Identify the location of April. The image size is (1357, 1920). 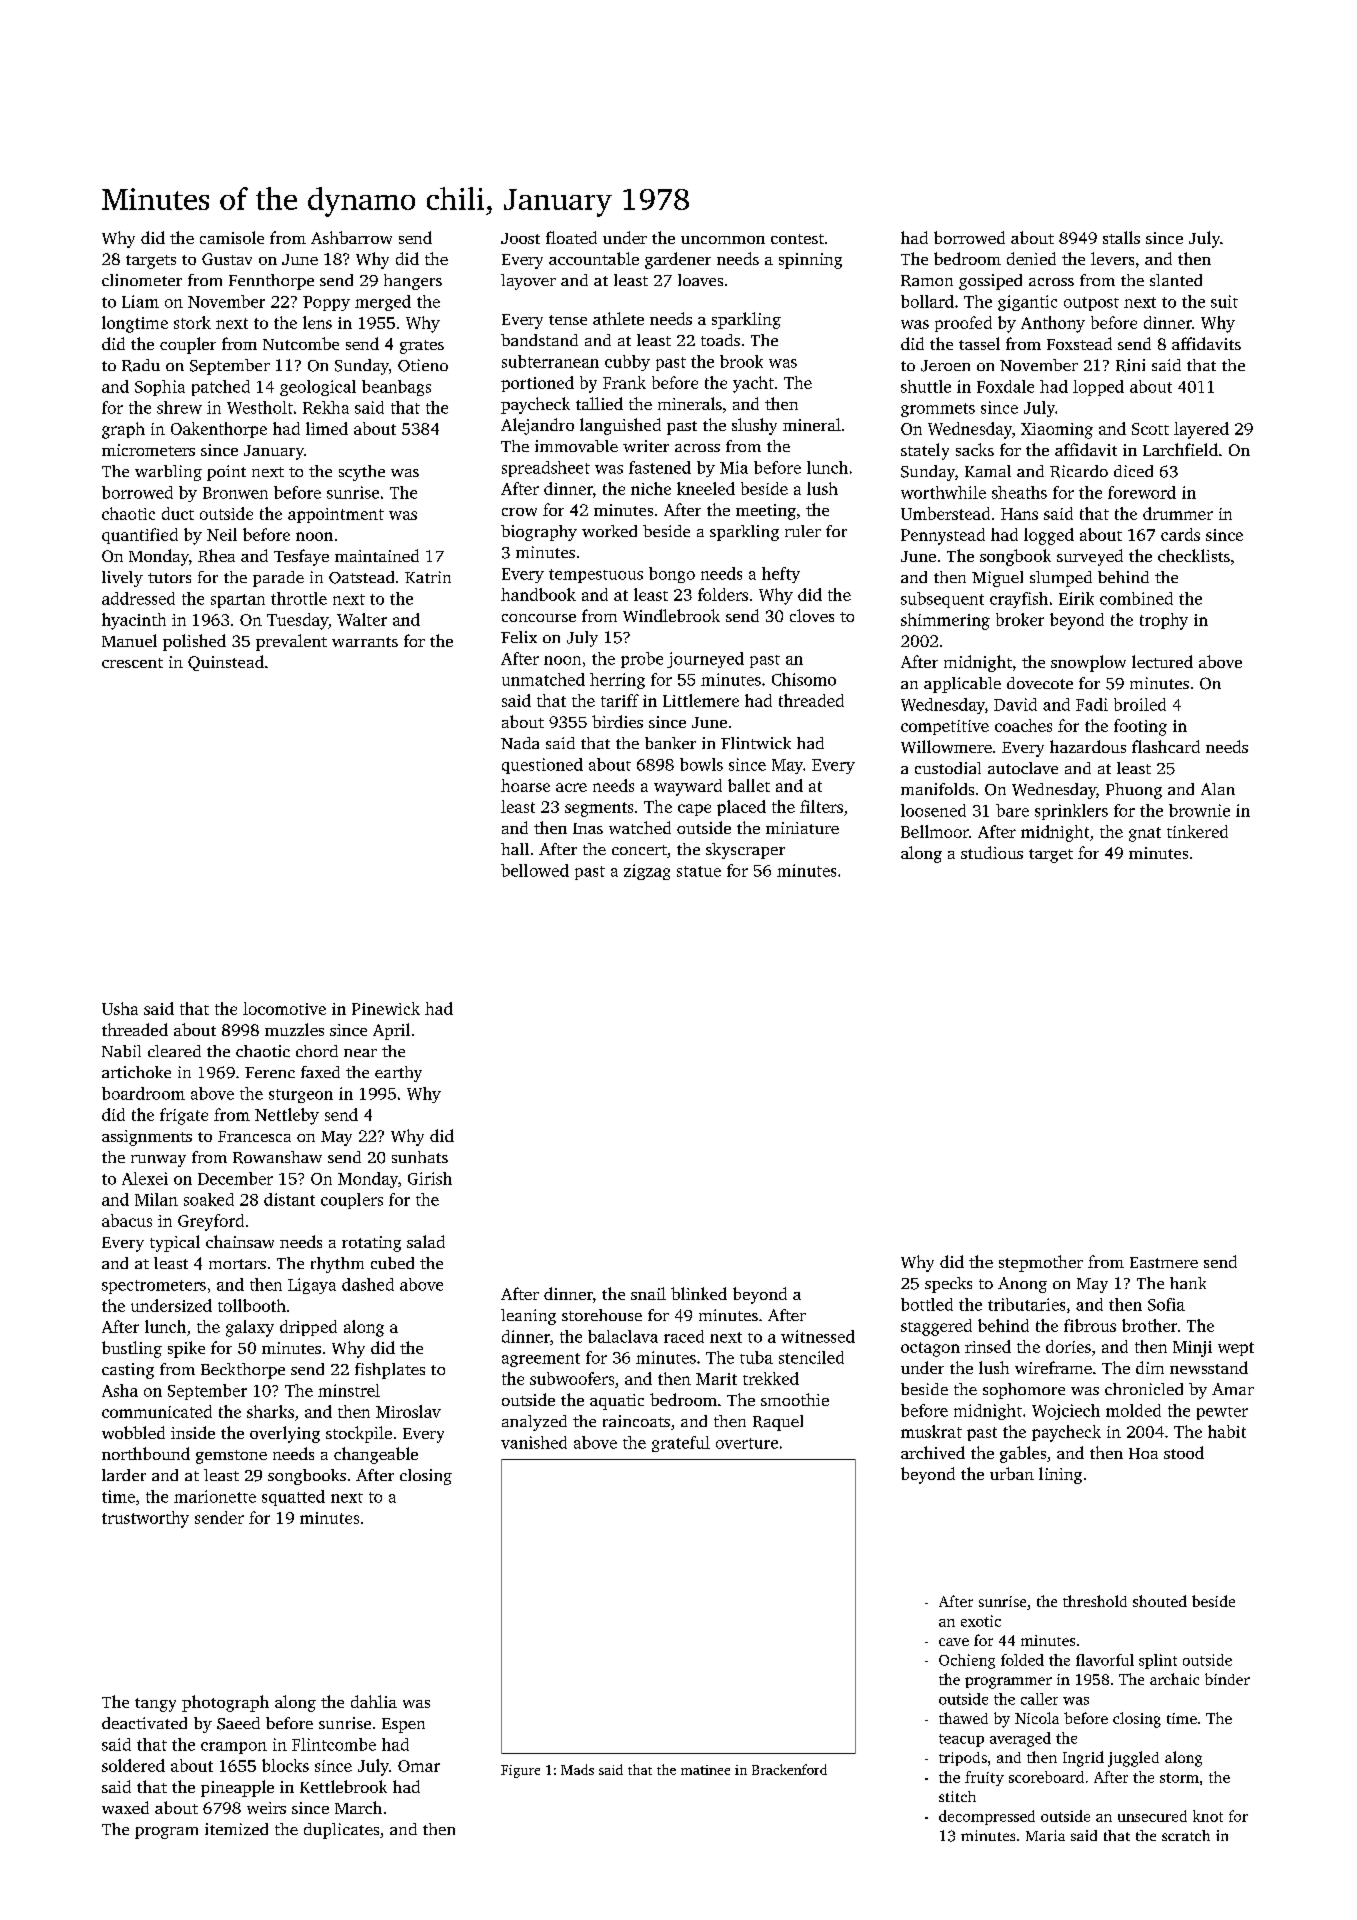
(391, 1031).
